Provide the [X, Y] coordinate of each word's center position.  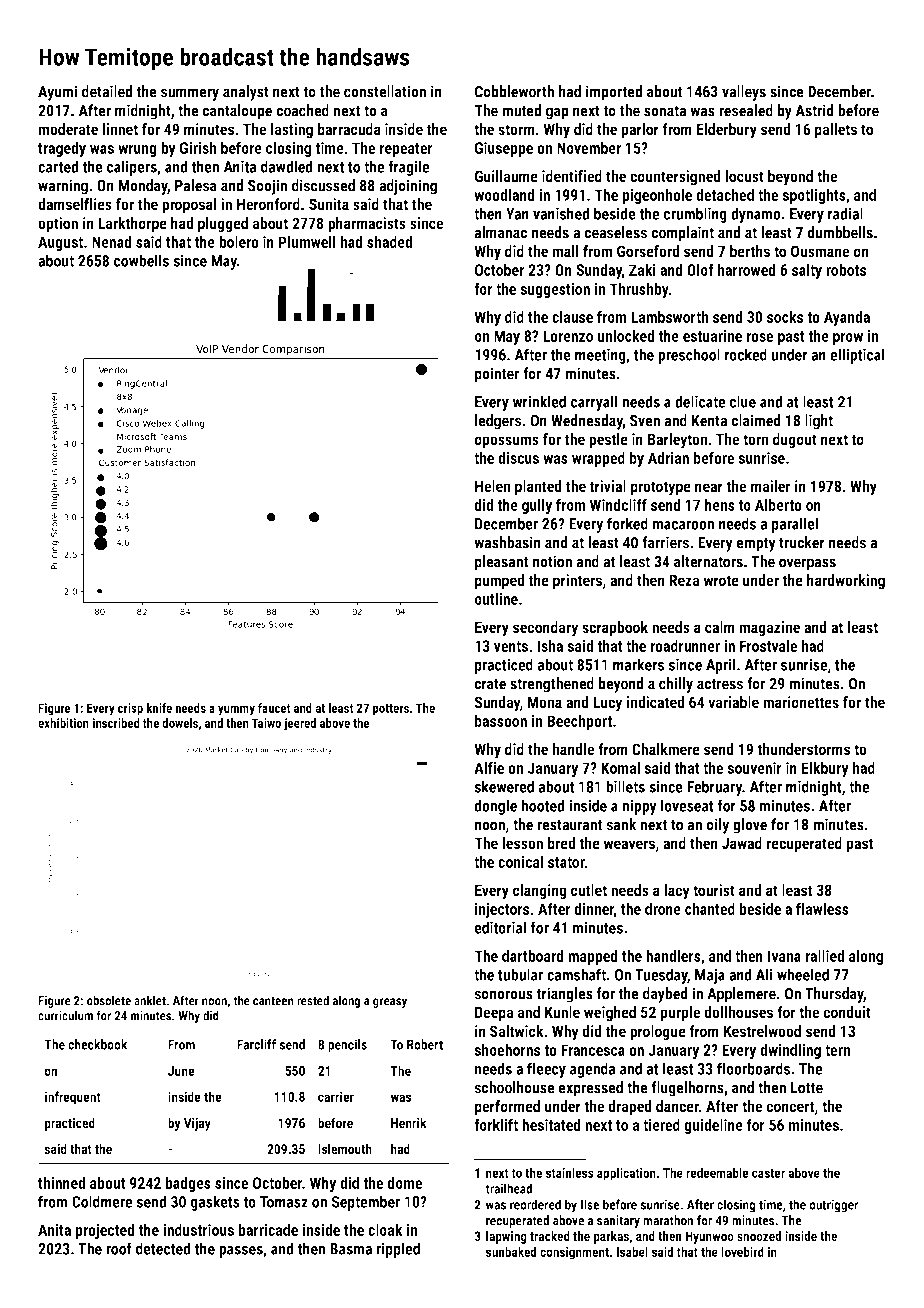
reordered [535, 1204]
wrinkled [539, 401]
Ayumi [57, 93]
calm [720, 627]
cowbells [141, 260]
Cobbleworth [514, 91]
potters [391, 710]
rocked [746, 354]
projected [105, 1231]
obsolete [109, 1000]
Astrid [815, 110]
